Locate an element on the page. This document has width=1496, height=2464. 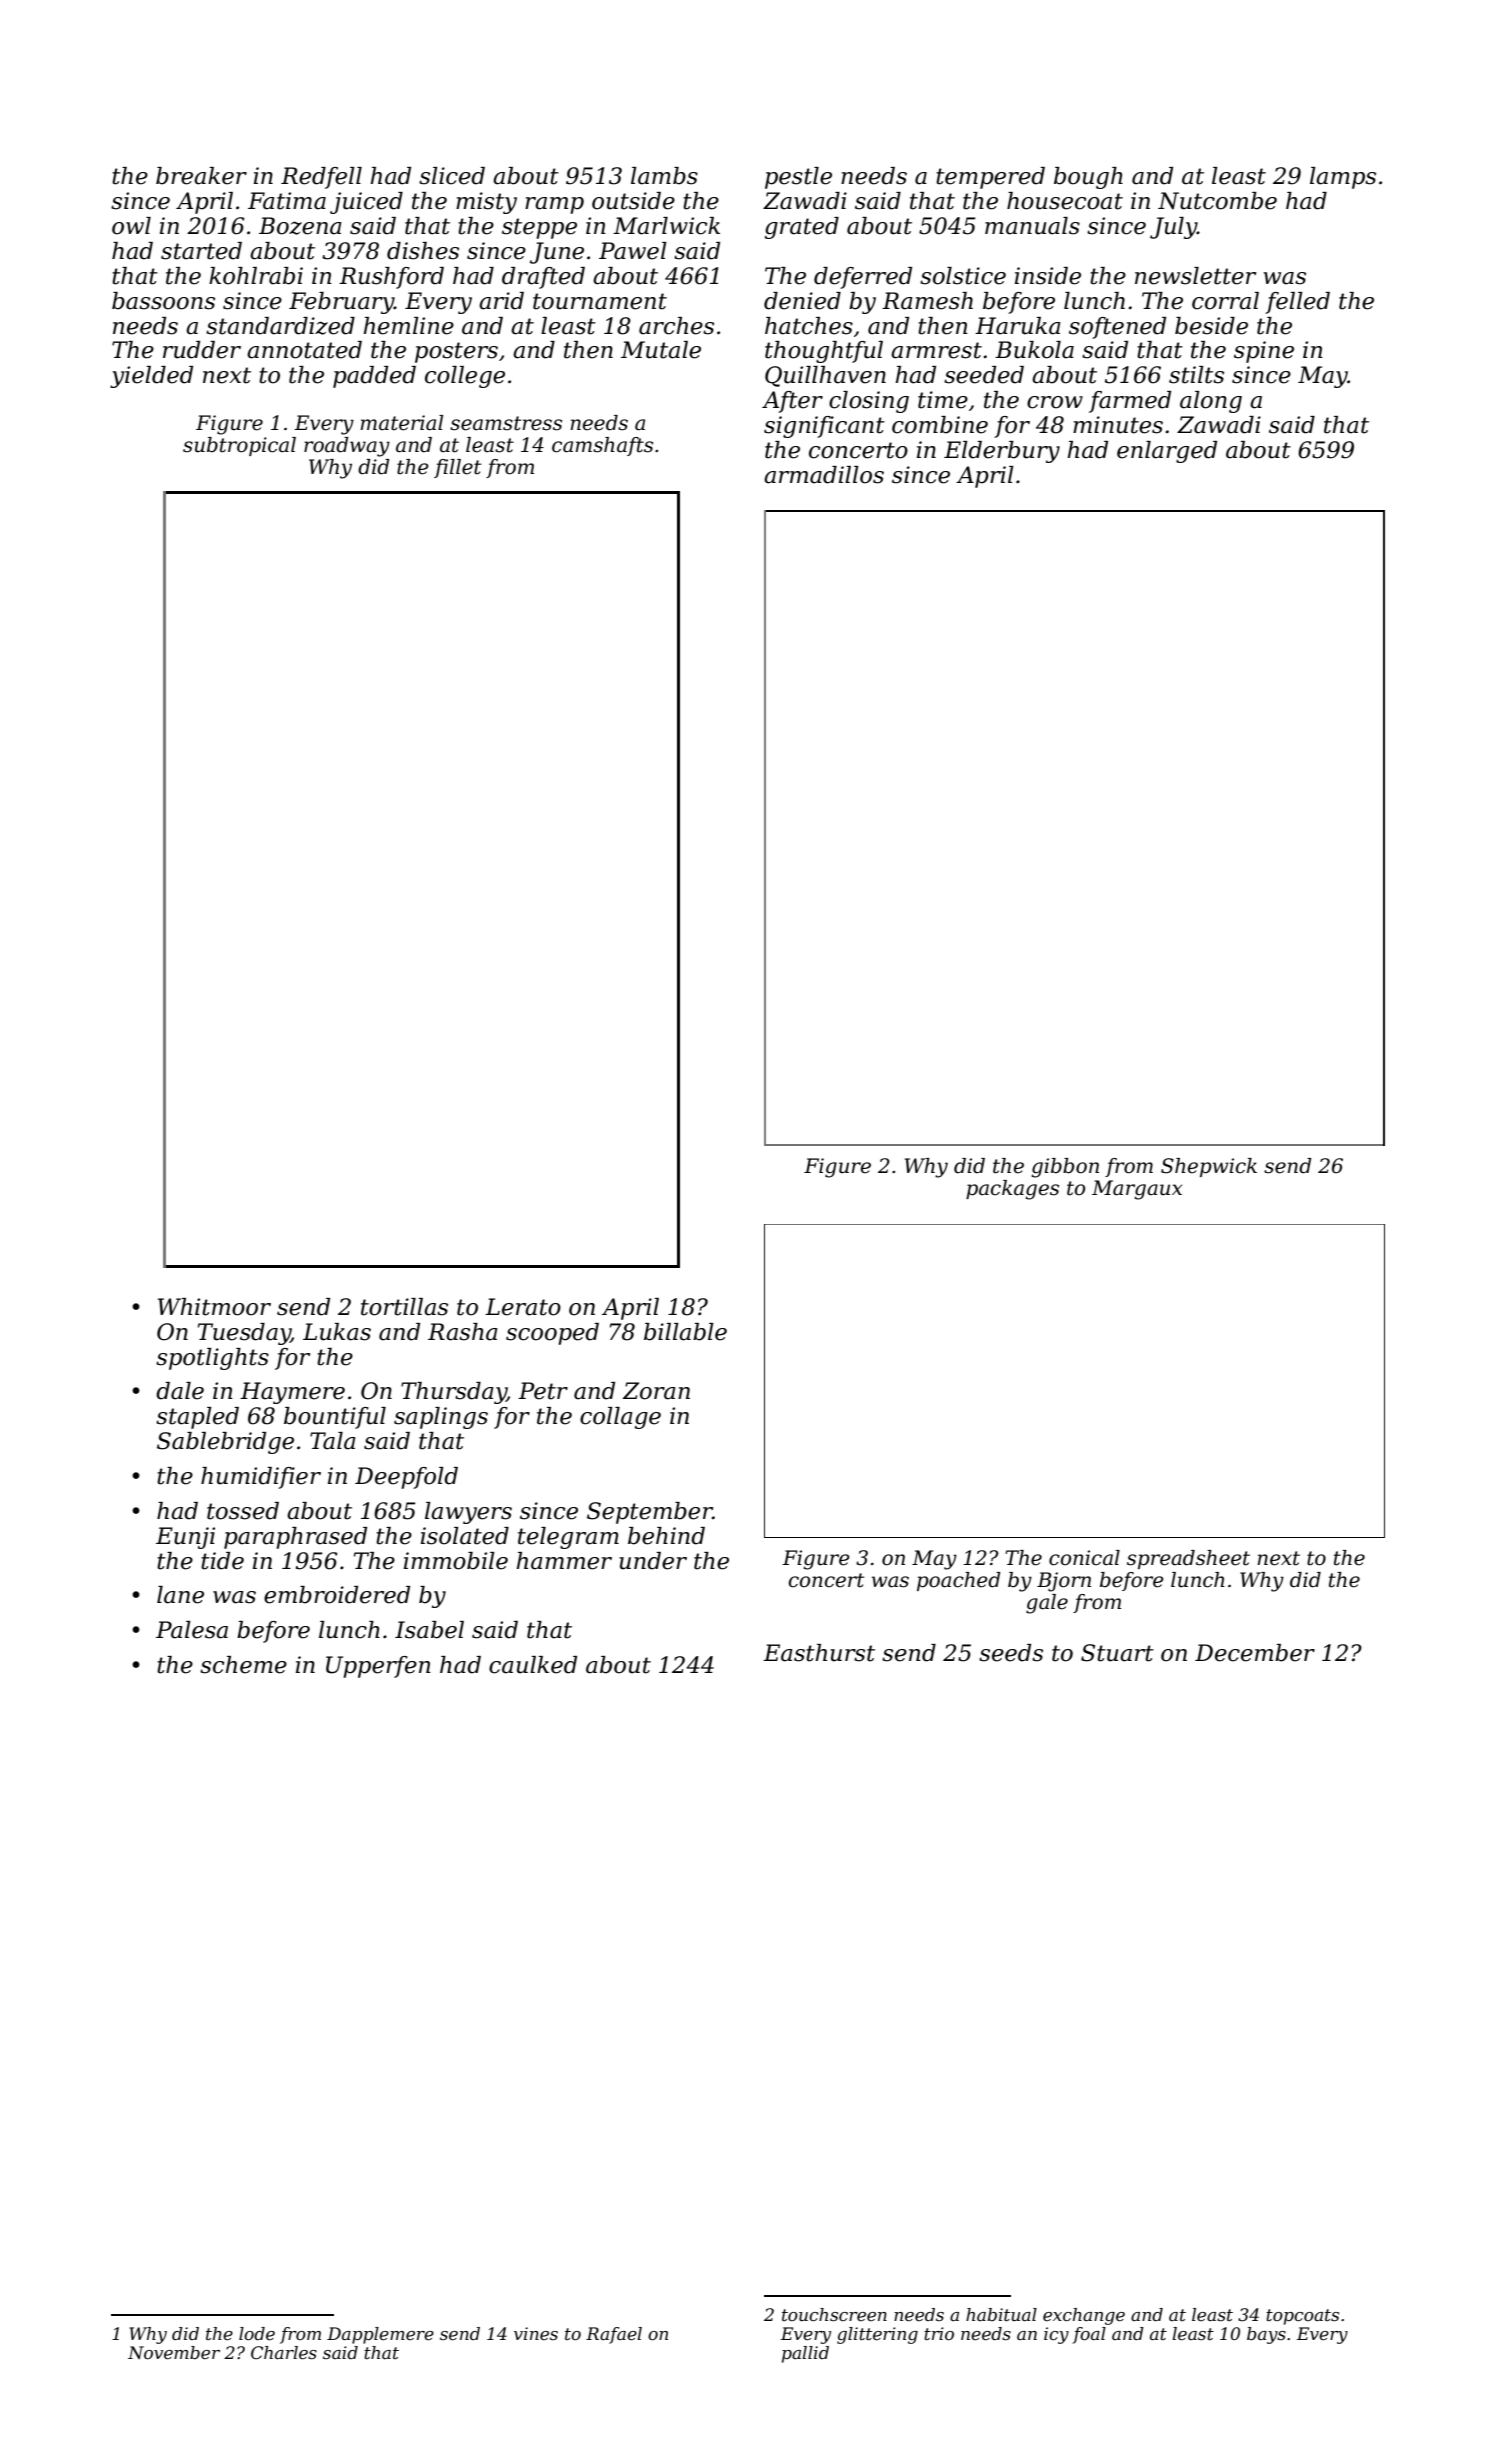
stapled is located at coordinates (197, 1418).
